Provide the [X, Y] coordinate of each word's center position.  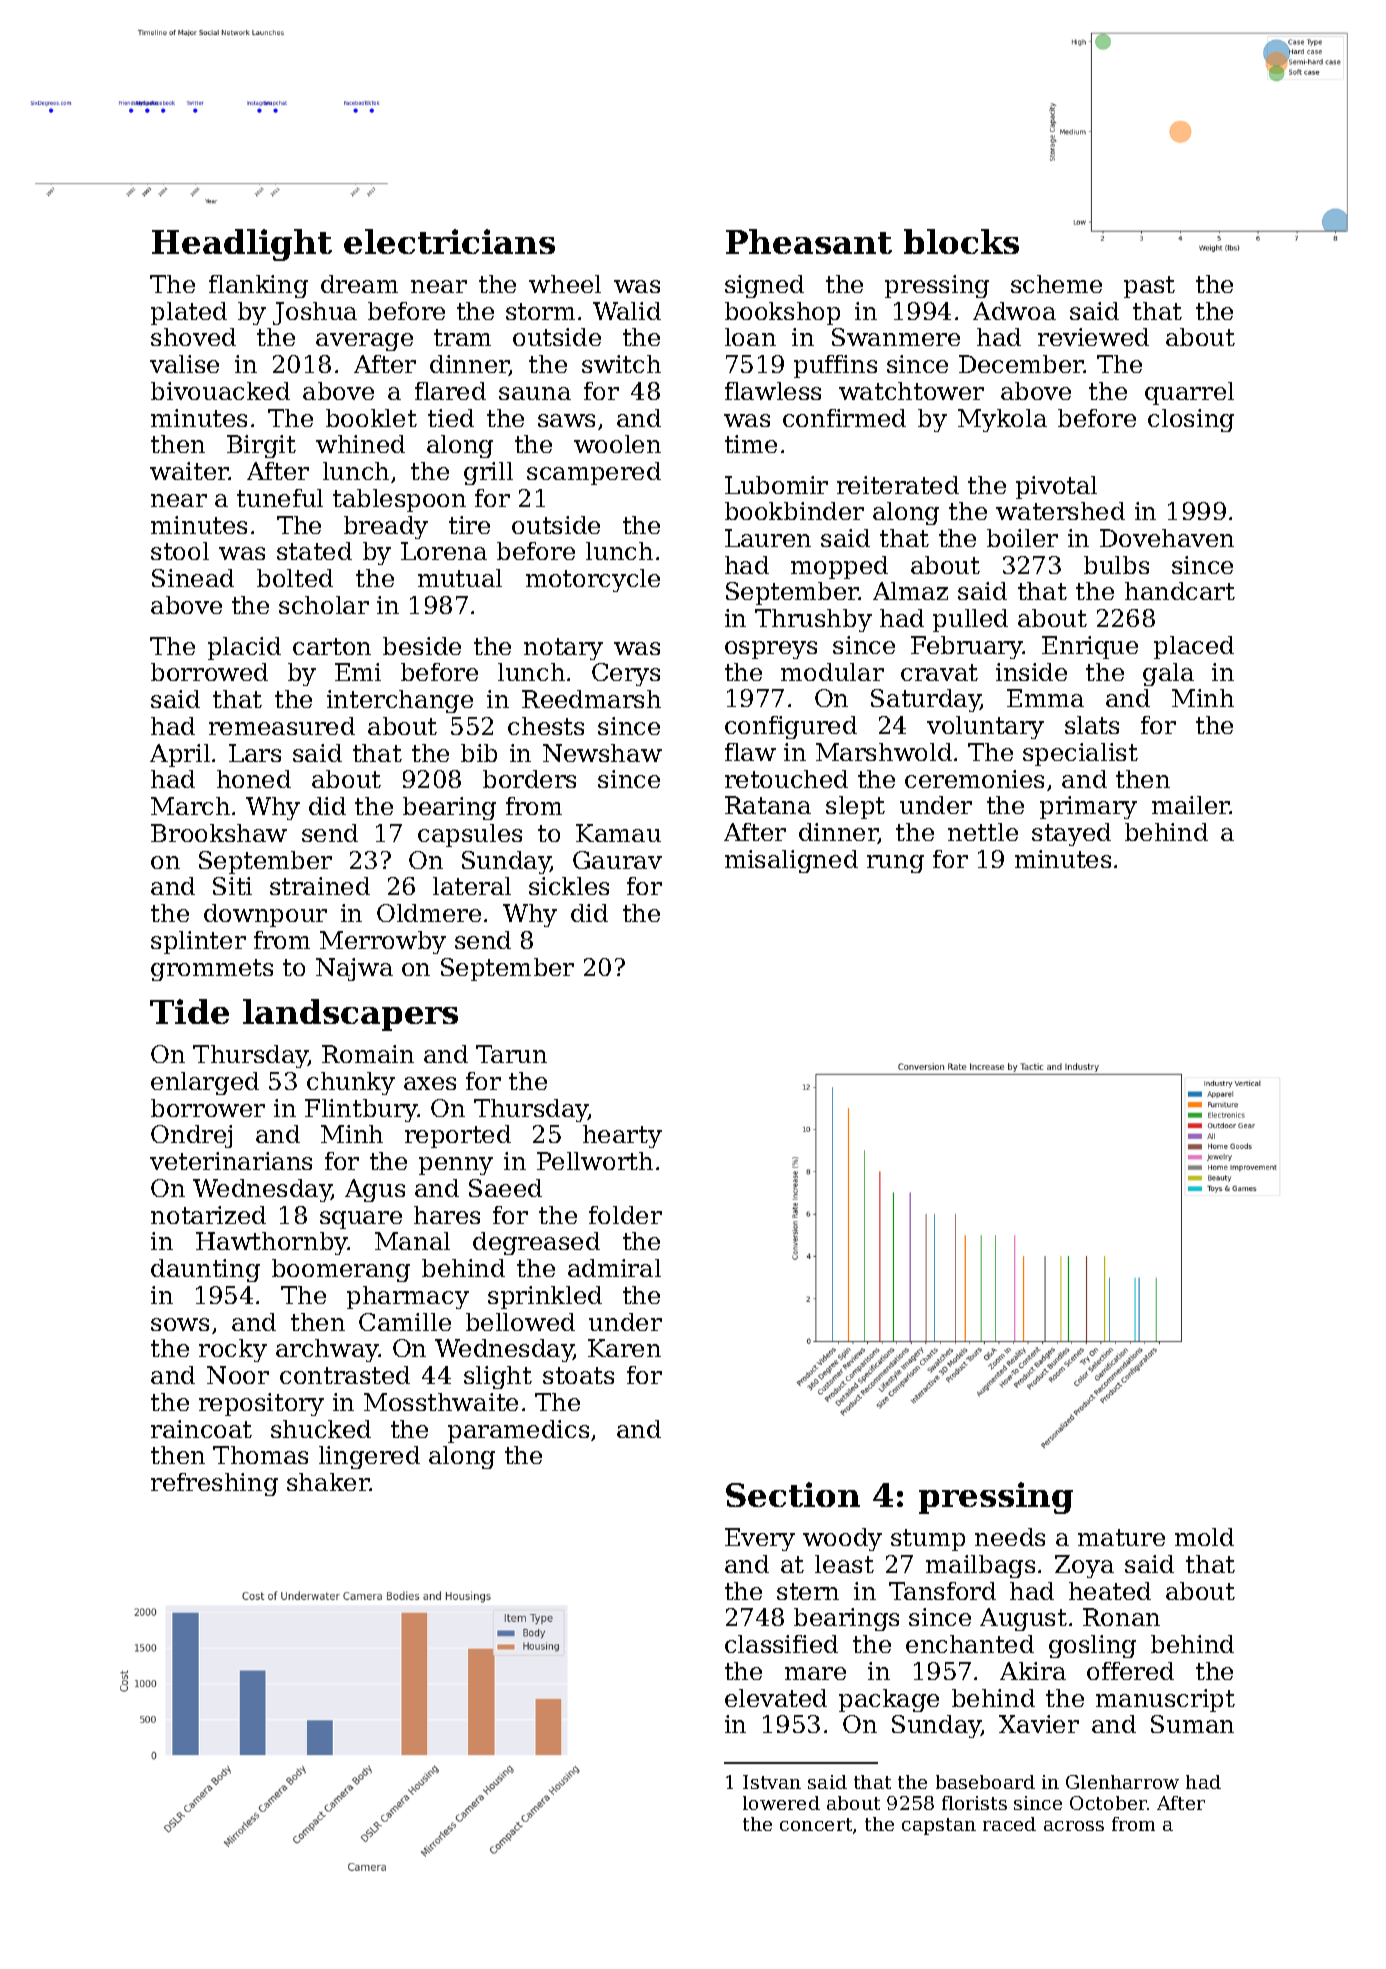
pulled [970, 620]
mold [1204, 1537]
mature [1121, 1537]
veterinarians [231, 1161]
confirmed [844, 418]
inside [1031, 672]
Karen [624, 1348]
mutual [460, 578]
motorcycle [593, 580]
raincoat [201, 1429]
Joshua [315, 313]
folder [625, 1215]
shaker [328, 1482]
